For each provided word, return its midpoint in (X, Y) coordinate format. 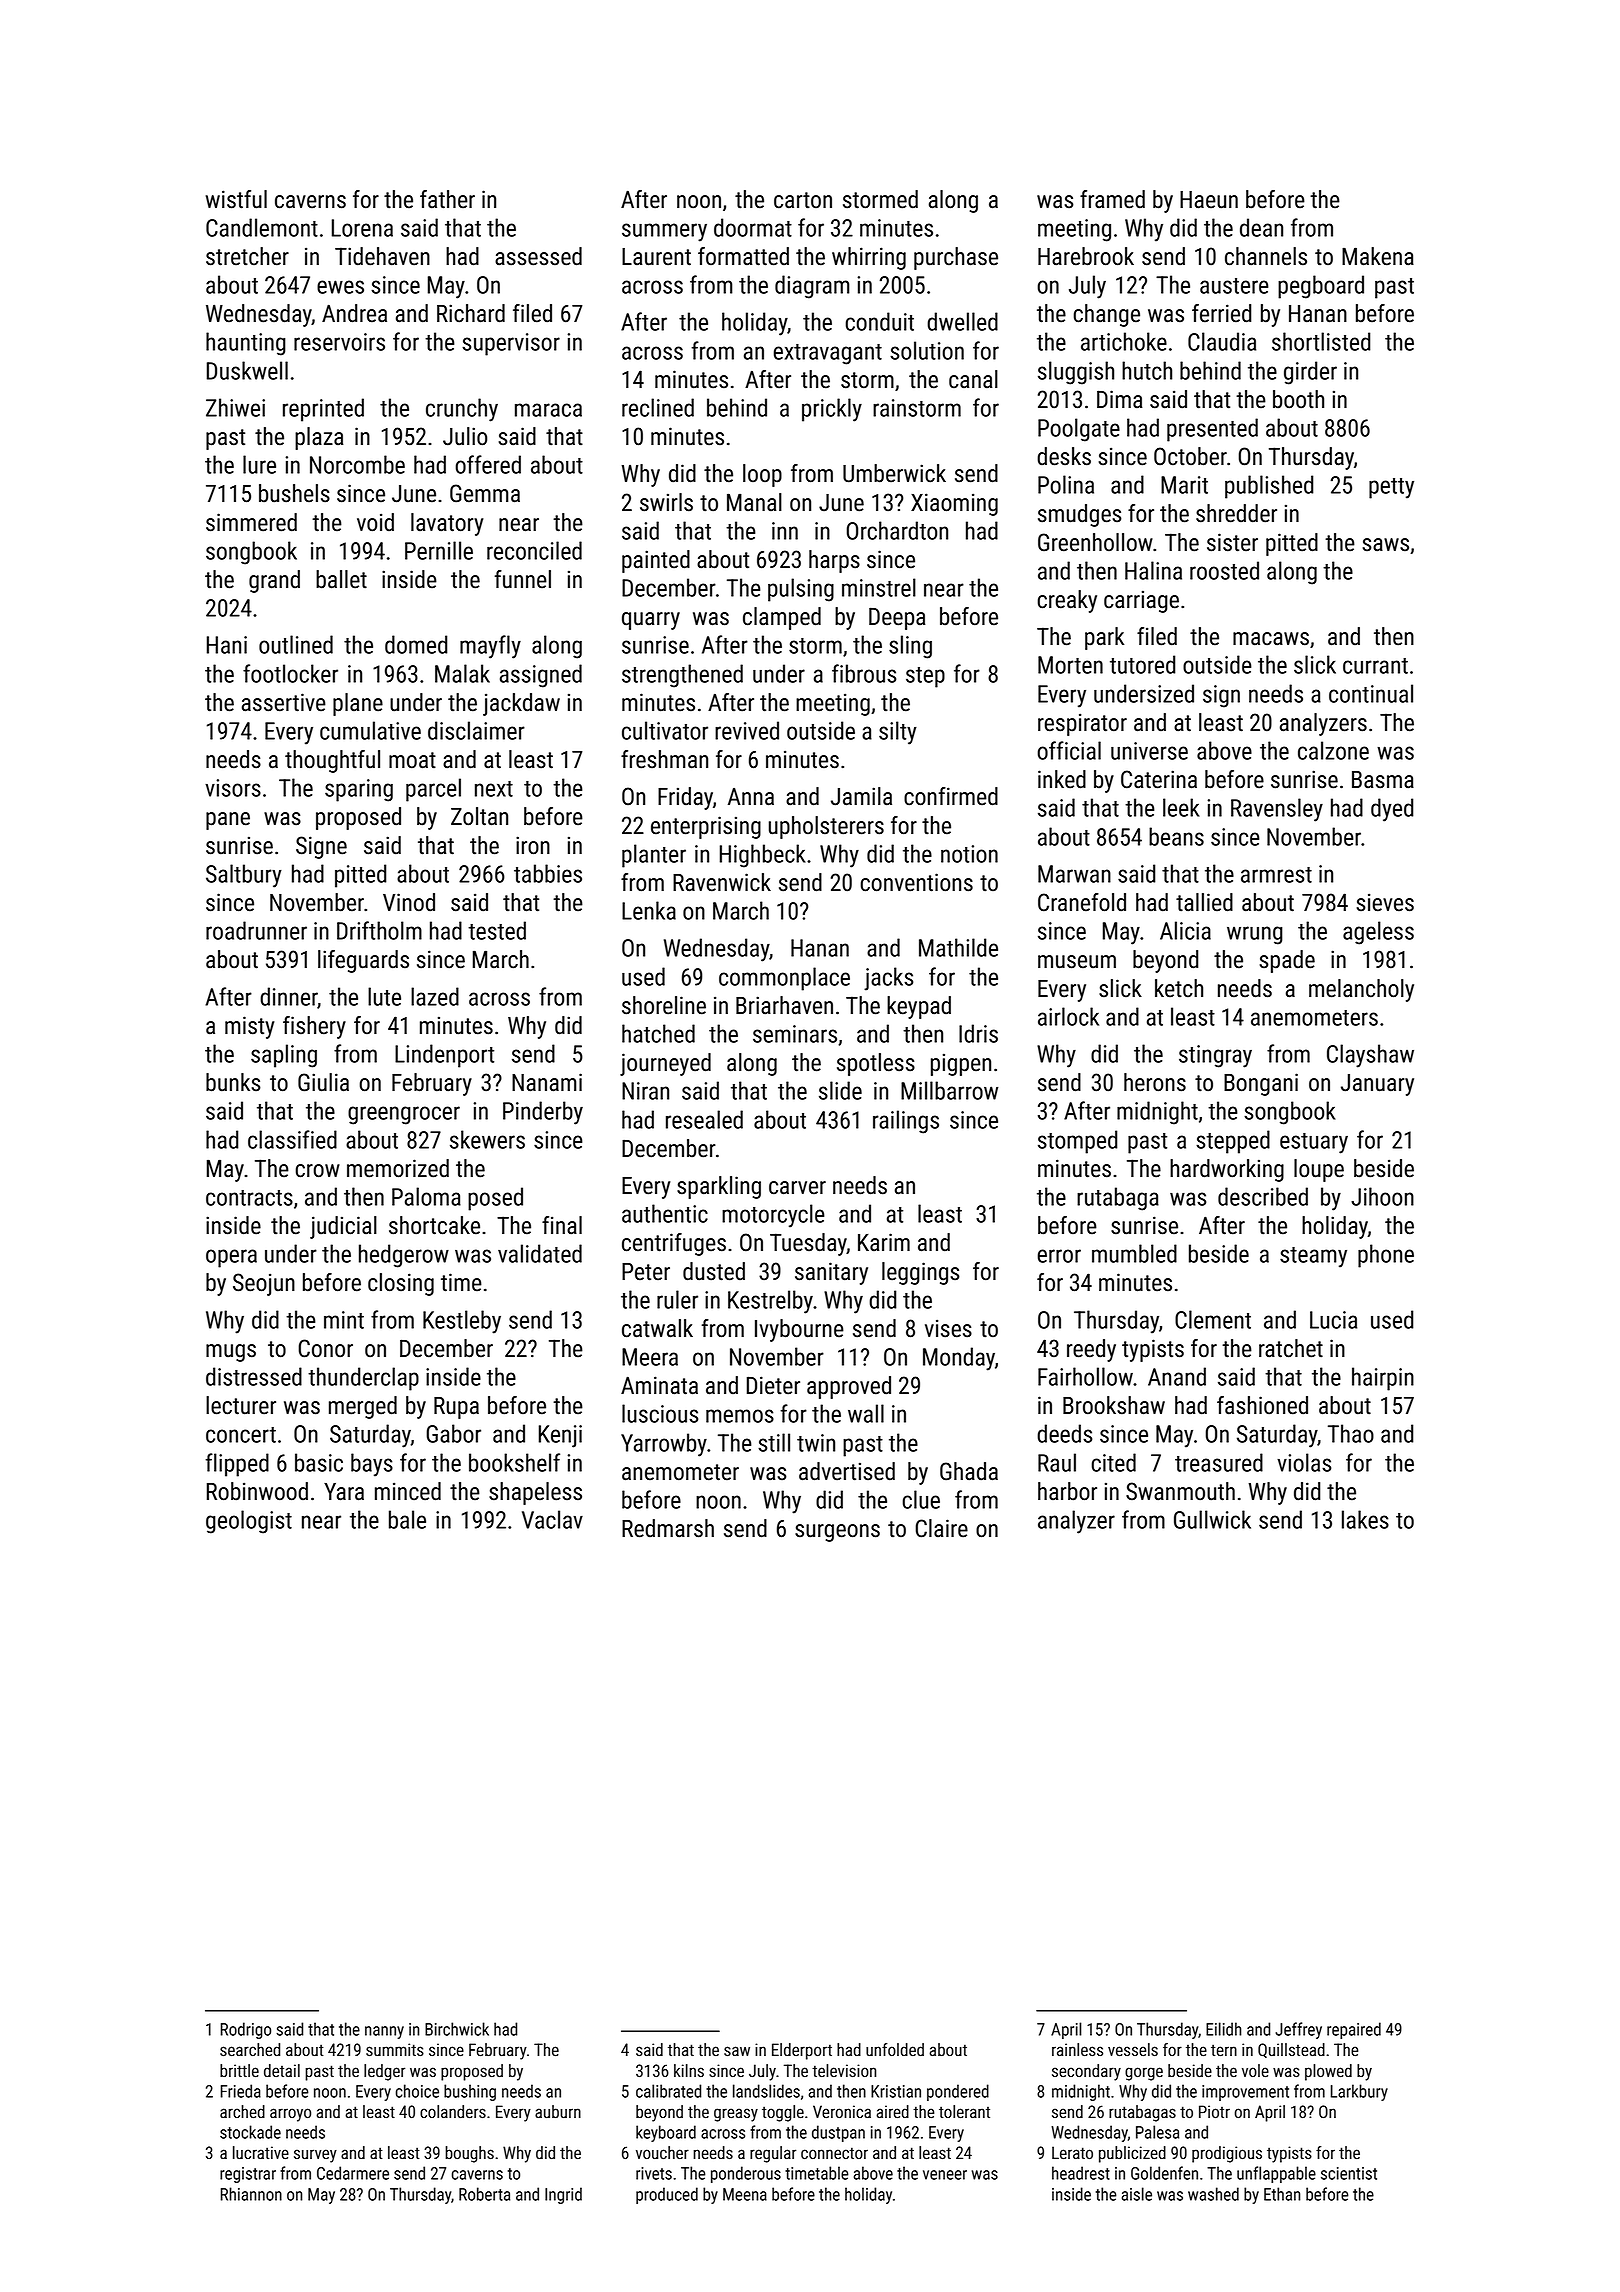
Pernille (439, 550)
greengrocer (404, 1115)
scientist (1349, 2173)
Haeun (1209, 200)
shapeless (535, 1493)
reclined (658, 407)
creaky (1067, 601)
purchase (956, 258)
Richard (471, 313)
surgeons (837, 1533)
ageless (1378, 933)
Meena (745, 2194)
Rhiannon (251, 2194)
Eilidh (1224, 2029)
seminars (795, 1034)
